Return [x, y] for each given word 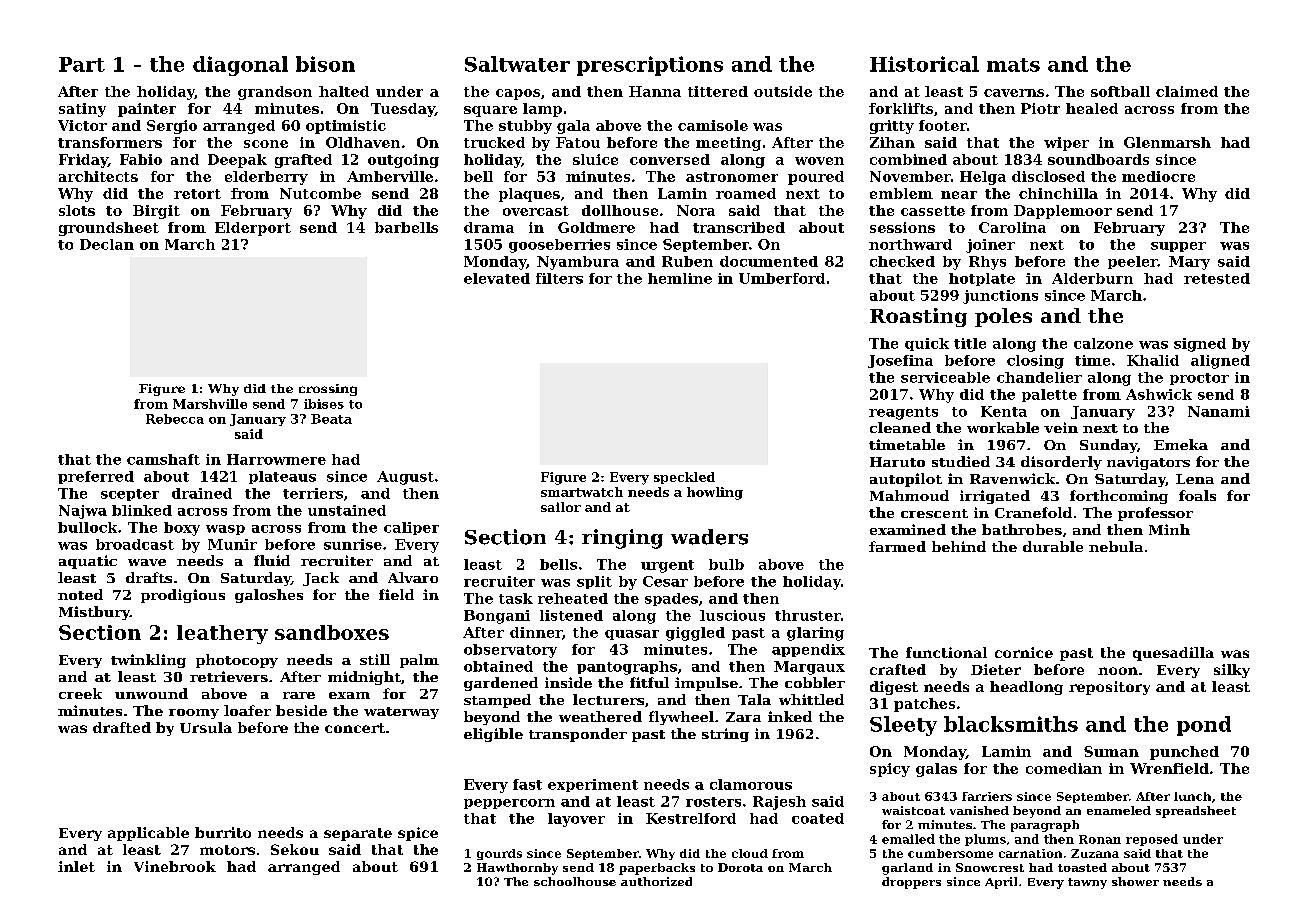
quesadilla [1173, 654]
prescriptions [650, 66]
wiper [1066, 144]
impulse [706, 684]
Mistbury [94, 613]
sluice [595, 159]
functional [946, 652]
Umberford [782, 278]
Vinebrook [175, 866]
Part [82, 64]
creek [80, 693]
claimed [1187, 91]
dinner [536, 632]
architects [98, 176]
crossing [328, 390]
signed [1200, 345]
